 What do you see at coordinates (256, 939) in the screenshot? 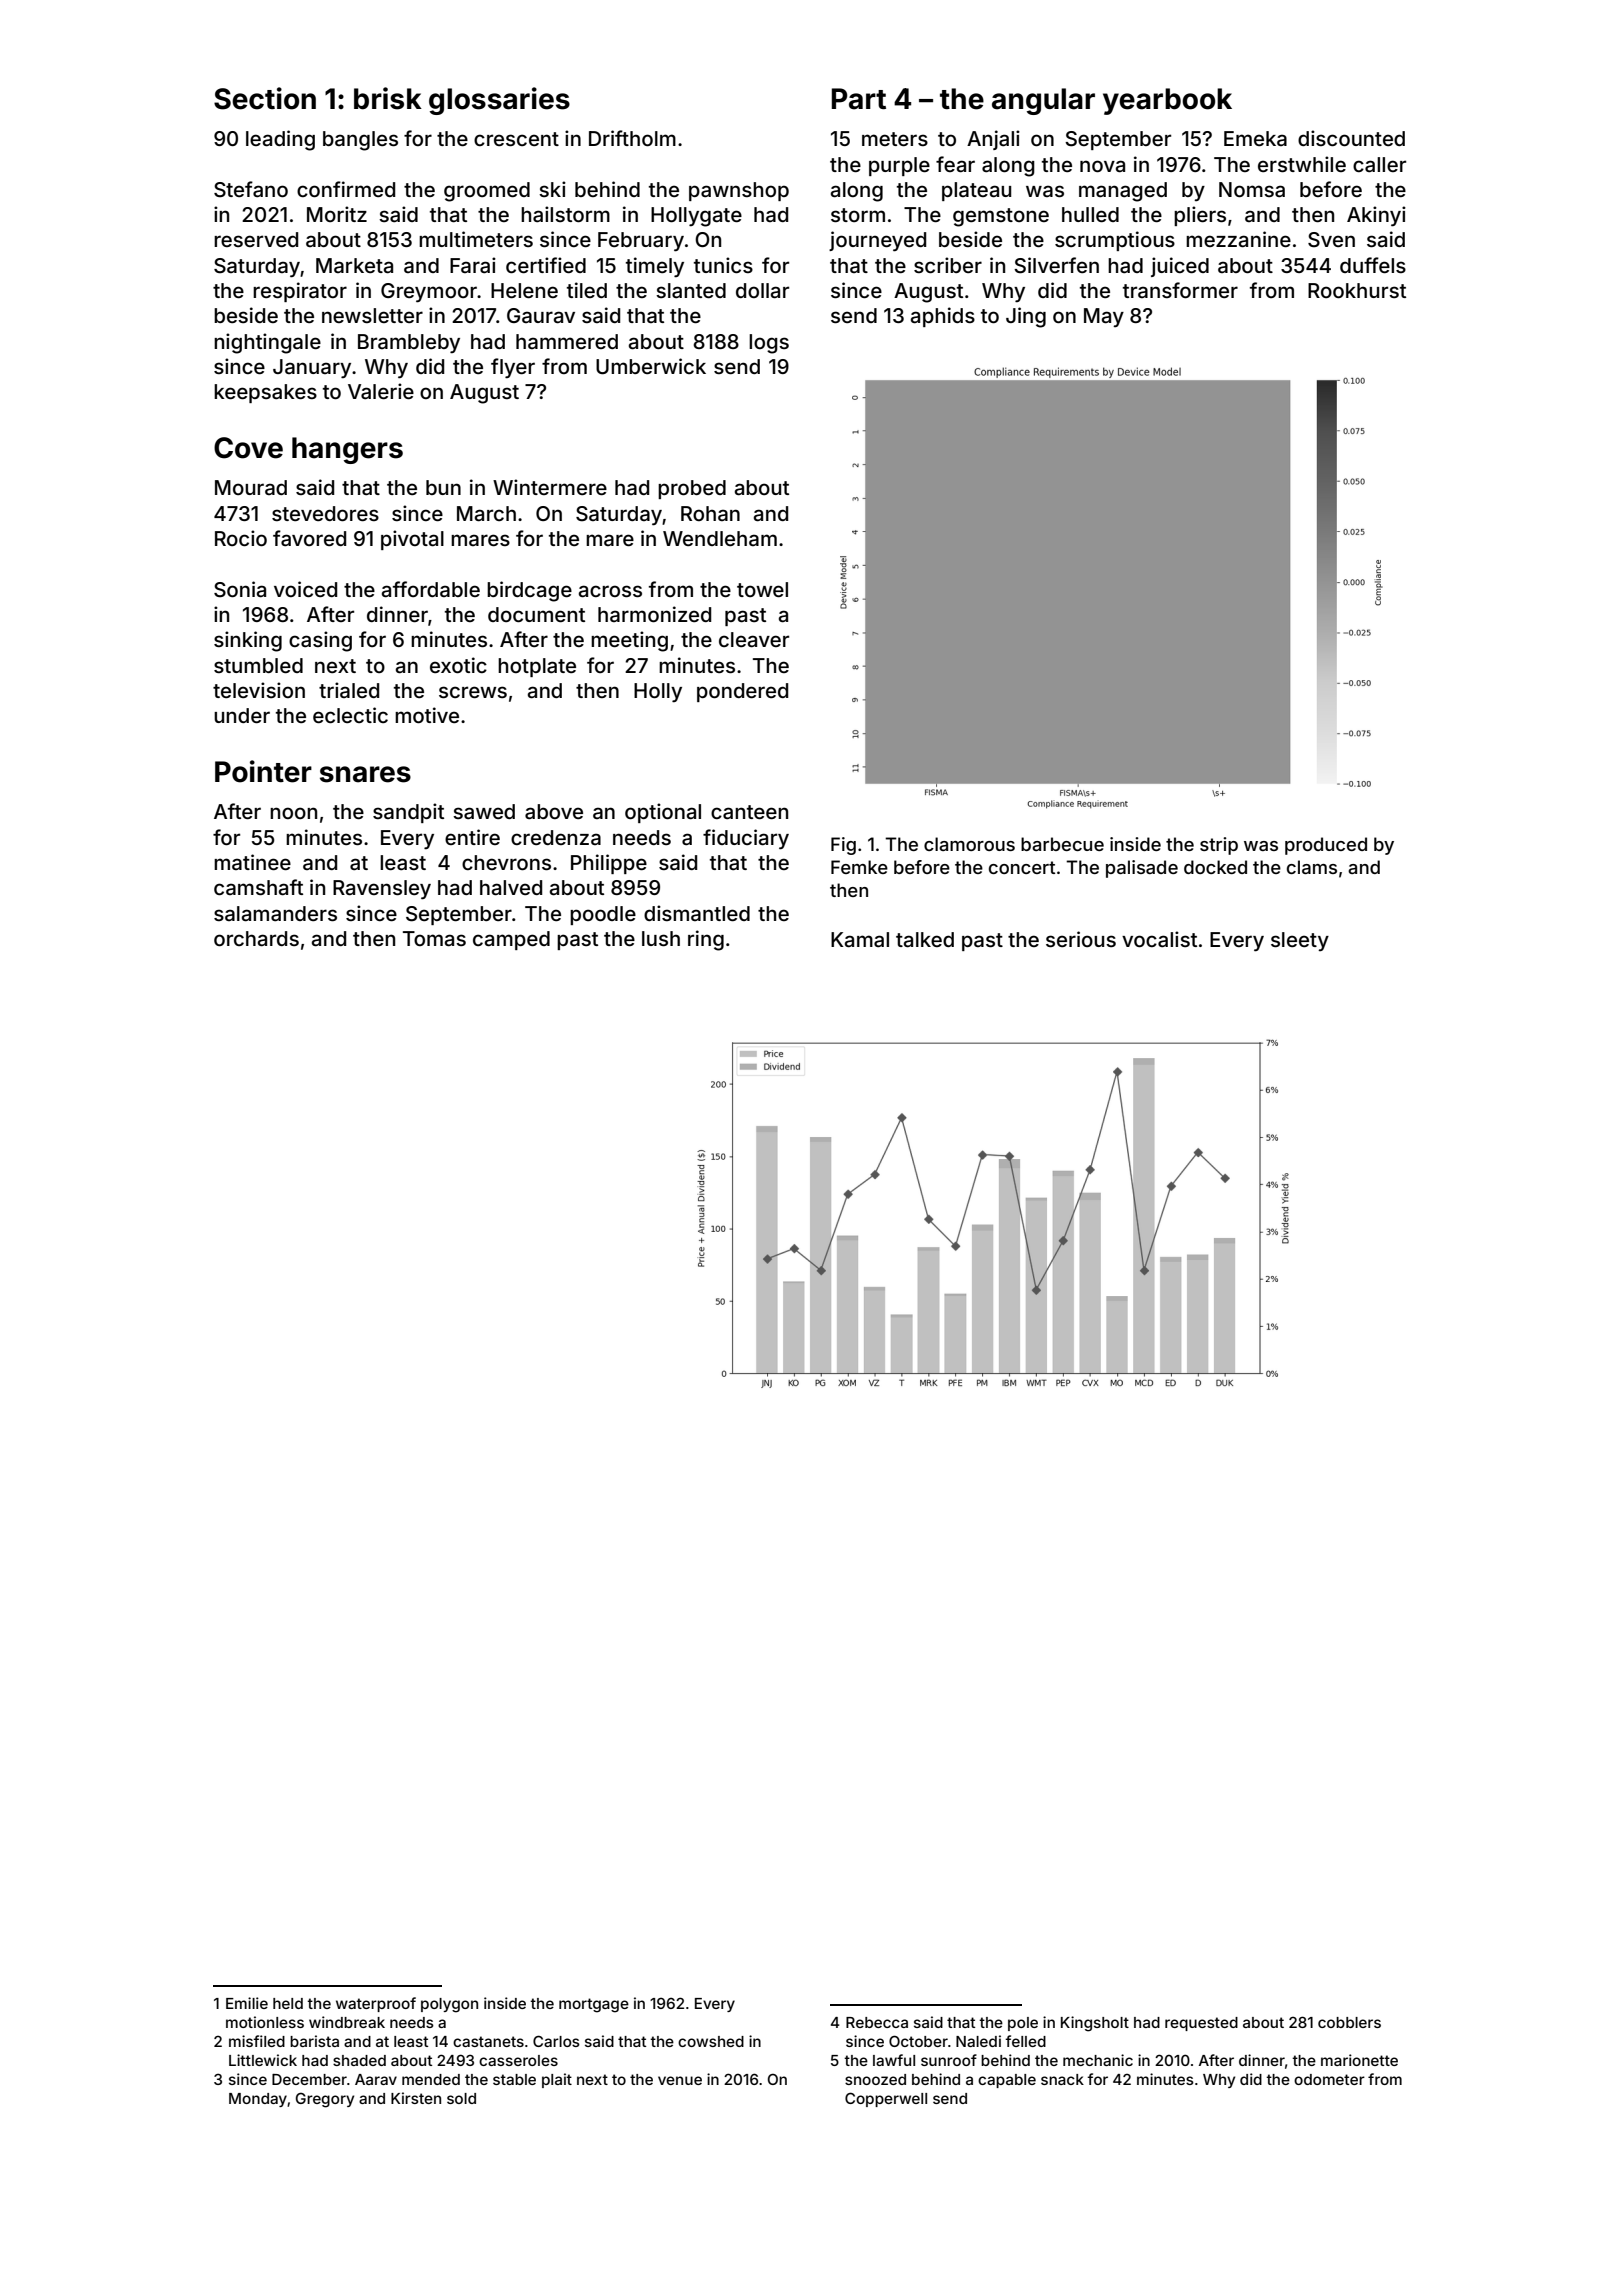
I see `orchards` at bounding box center [256, 939].
